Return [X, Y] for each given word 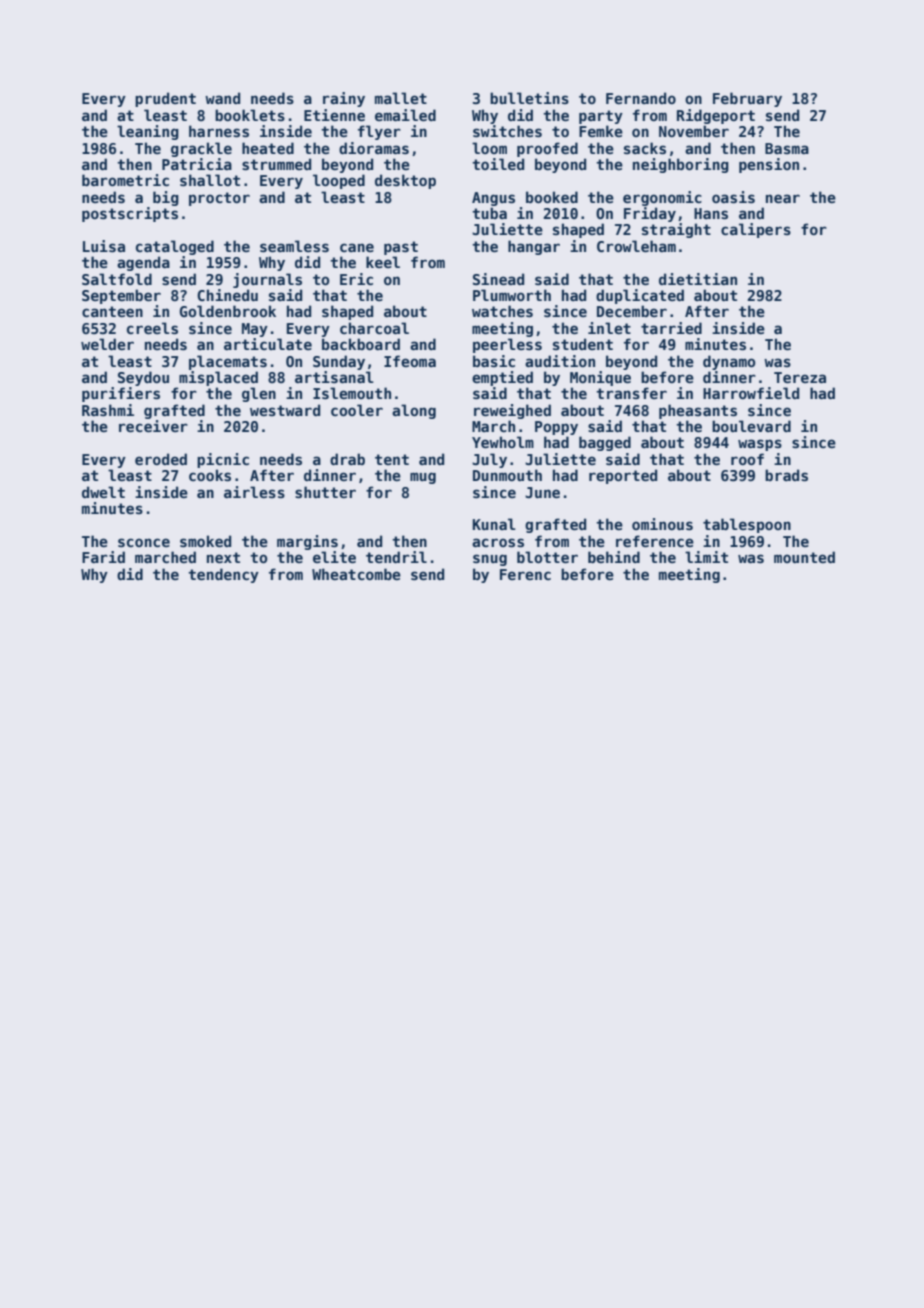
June [542, 492]
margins [307, 542]
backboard [361, 344]
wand [222, 98]
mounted [804, 557]
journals [267, 280]
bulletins [529, 98]
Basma [787, 148]
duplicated [640, 296]
